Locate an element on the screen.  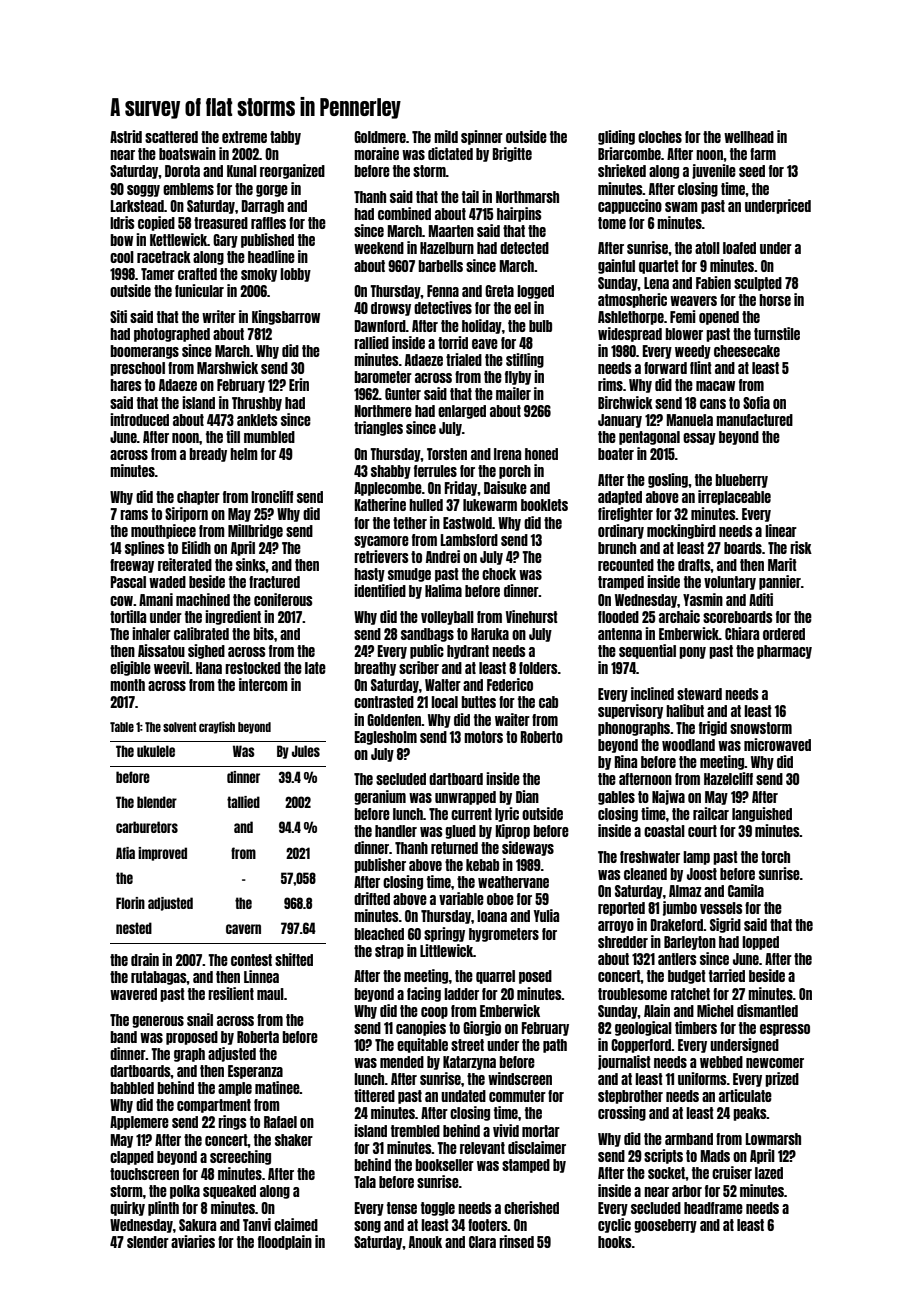
folders is located at coordinates (538, 668).
